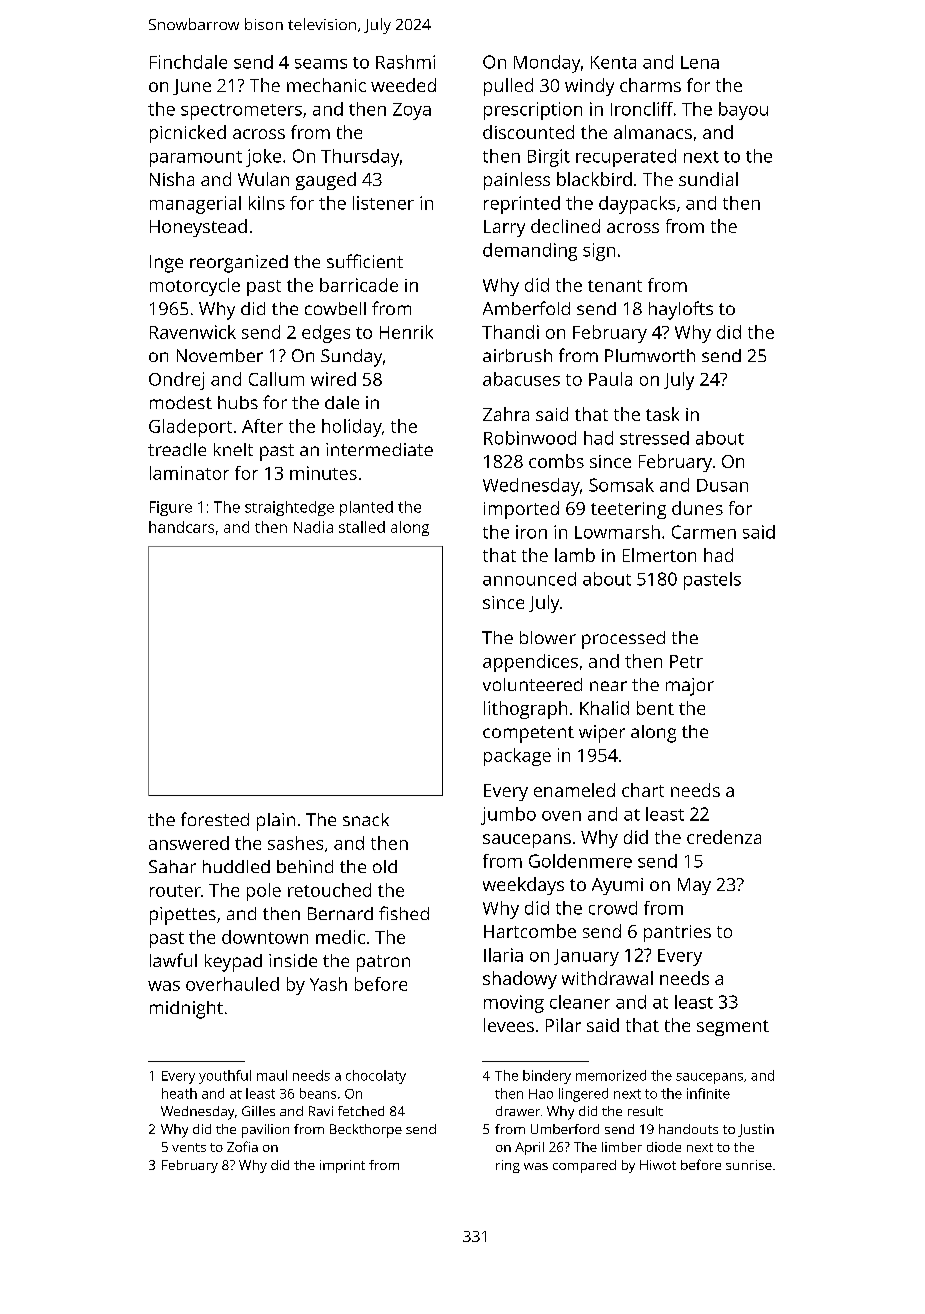 This page has height=1314, width=925. What do you see at coordinates (340, 913) in the page?
I see `Bernard` at bounding box center [340, 913].
